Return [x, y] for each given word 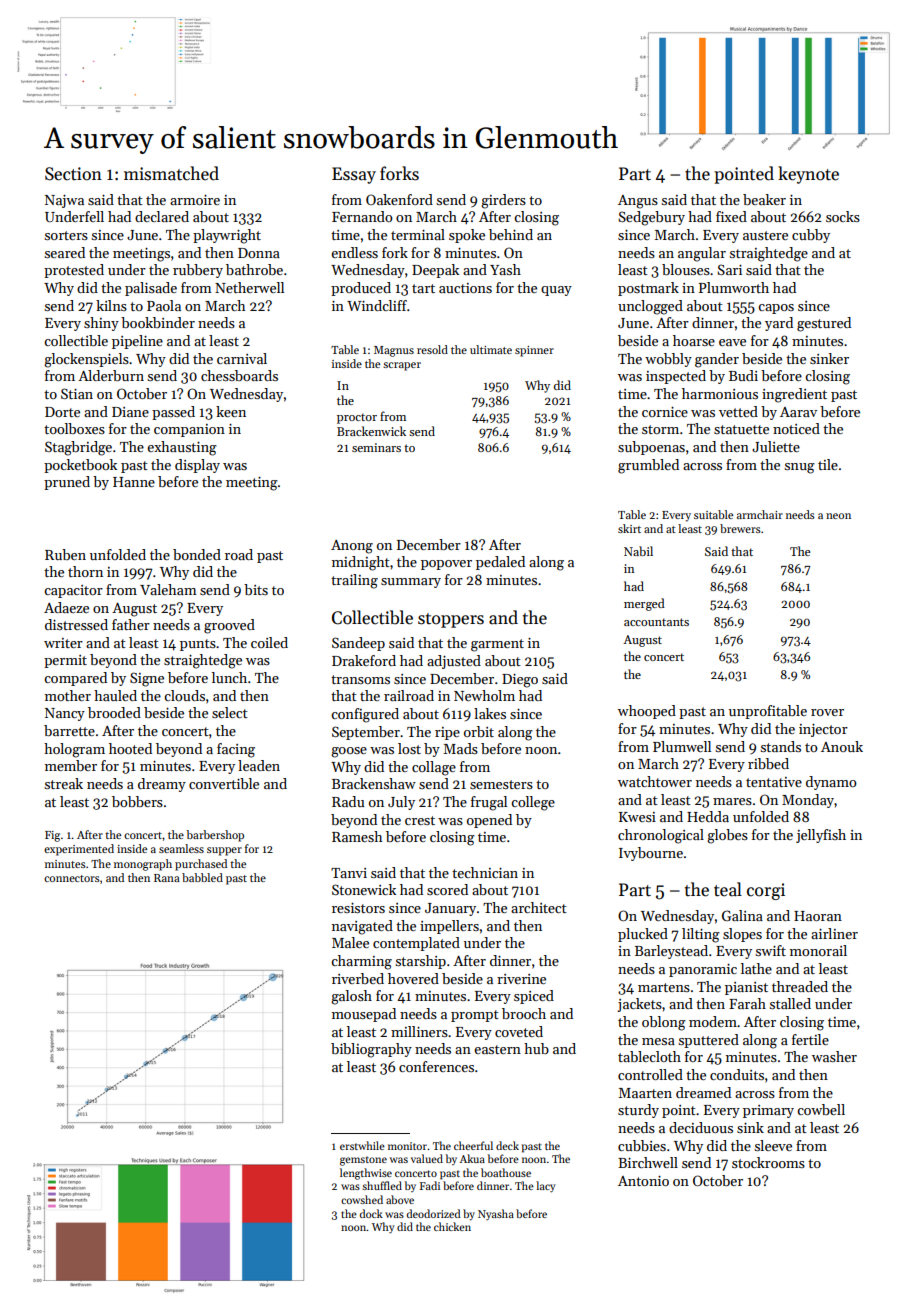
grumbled [648, 466]
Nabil [638, 551]
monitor [407, 1146]
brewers [740, 528]
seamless [181, 848]
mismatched [171, 173]
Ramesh [357, 836]
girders [503, 201]
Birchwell [648, 1162]
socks [843, 216]
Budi [743, 375]
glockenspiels [86, 360]
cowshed [362, 1199]
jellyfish [821, 836]
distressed [76, 624]
